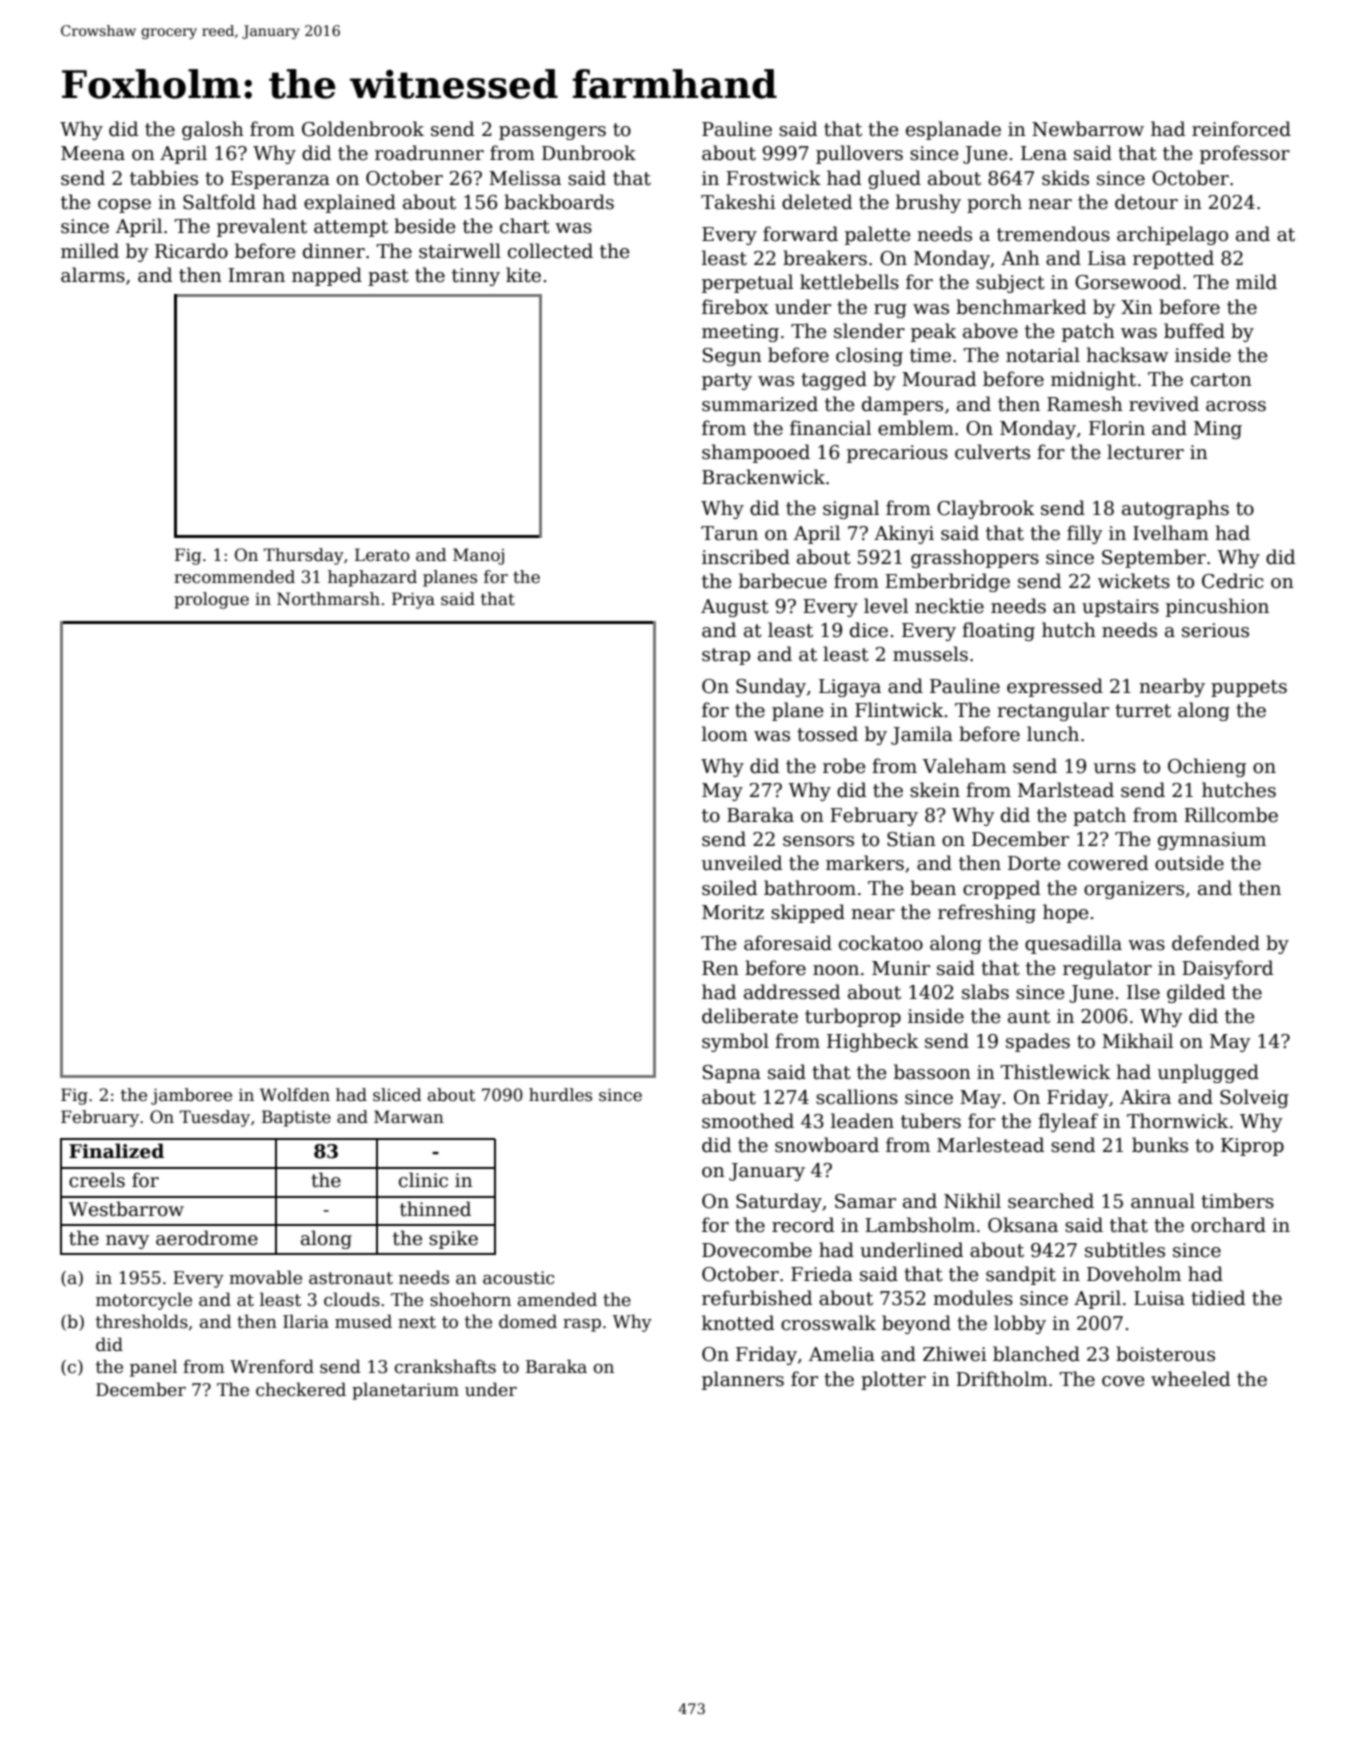  What do you see at coordinates (1231, 815) in the screenshot?
I see `Rillcombe` at bounding box center [1231, 815].
